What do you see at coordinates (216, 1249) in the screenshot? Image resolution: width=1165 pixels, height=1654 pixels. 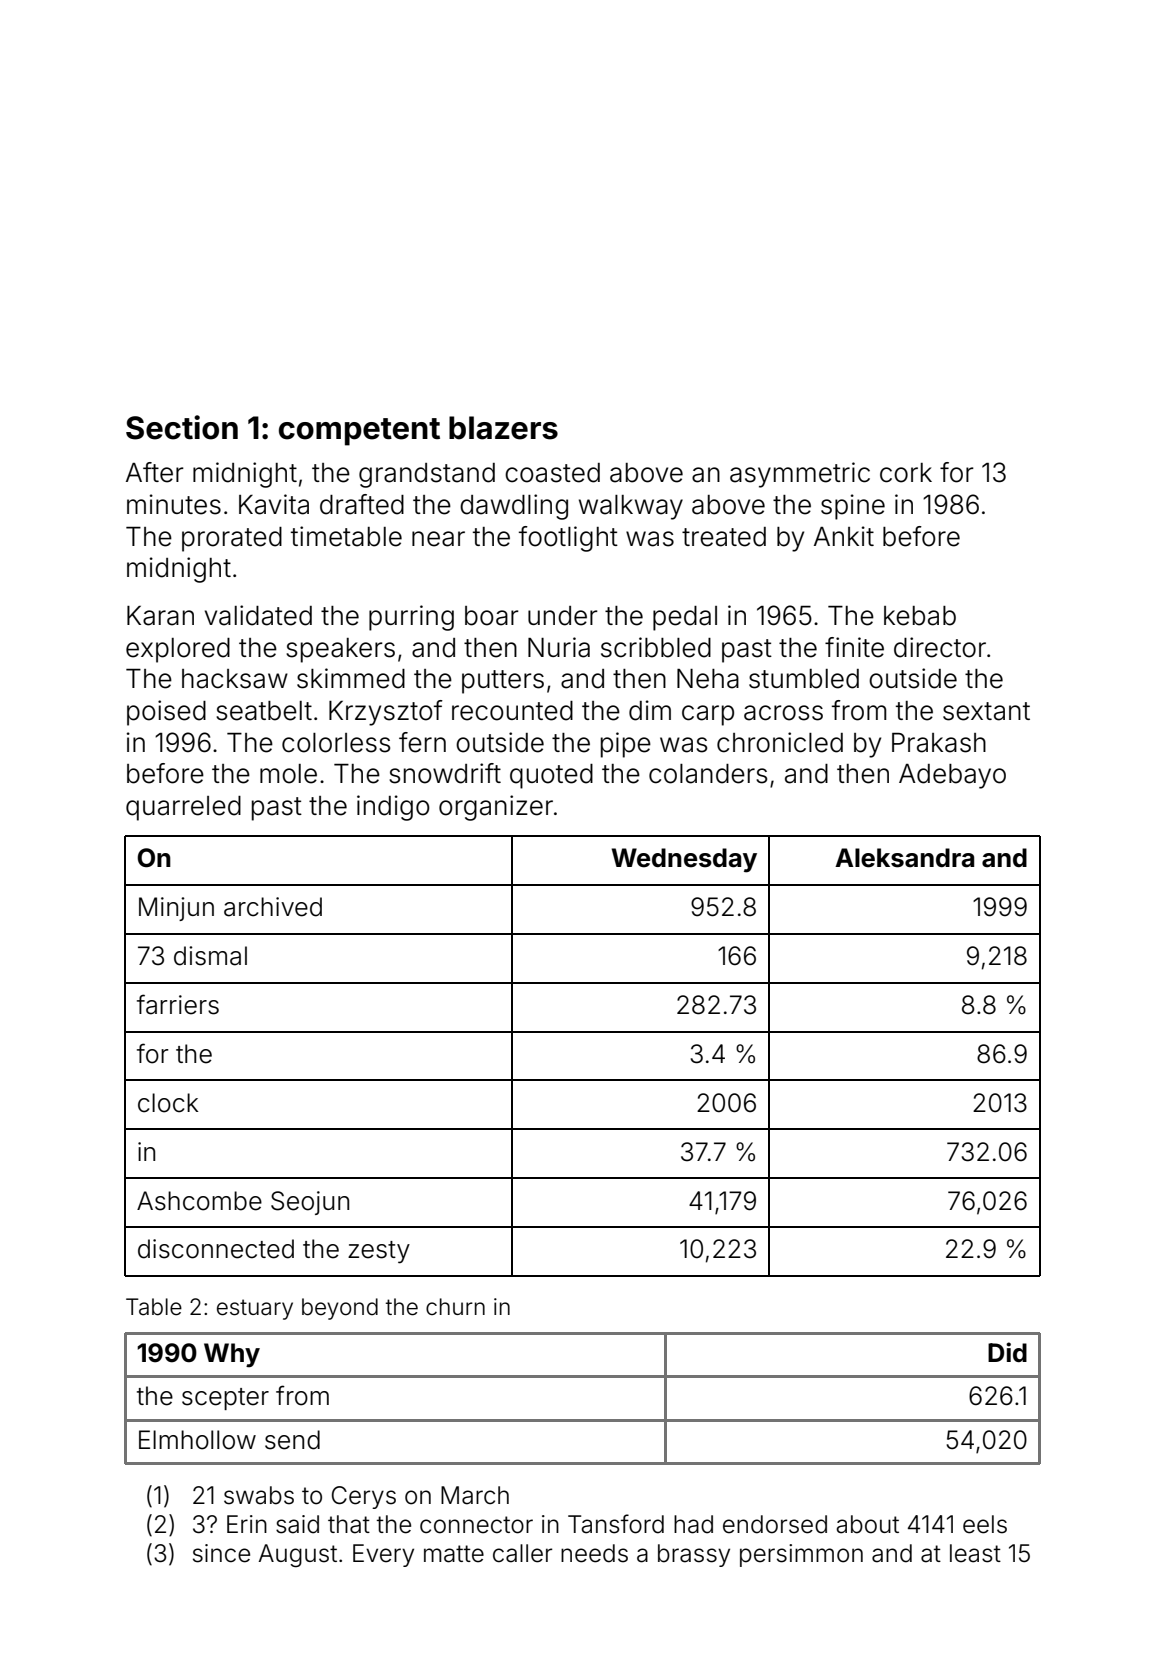 I see `disconnected` at bounding box center [216, 1249].
